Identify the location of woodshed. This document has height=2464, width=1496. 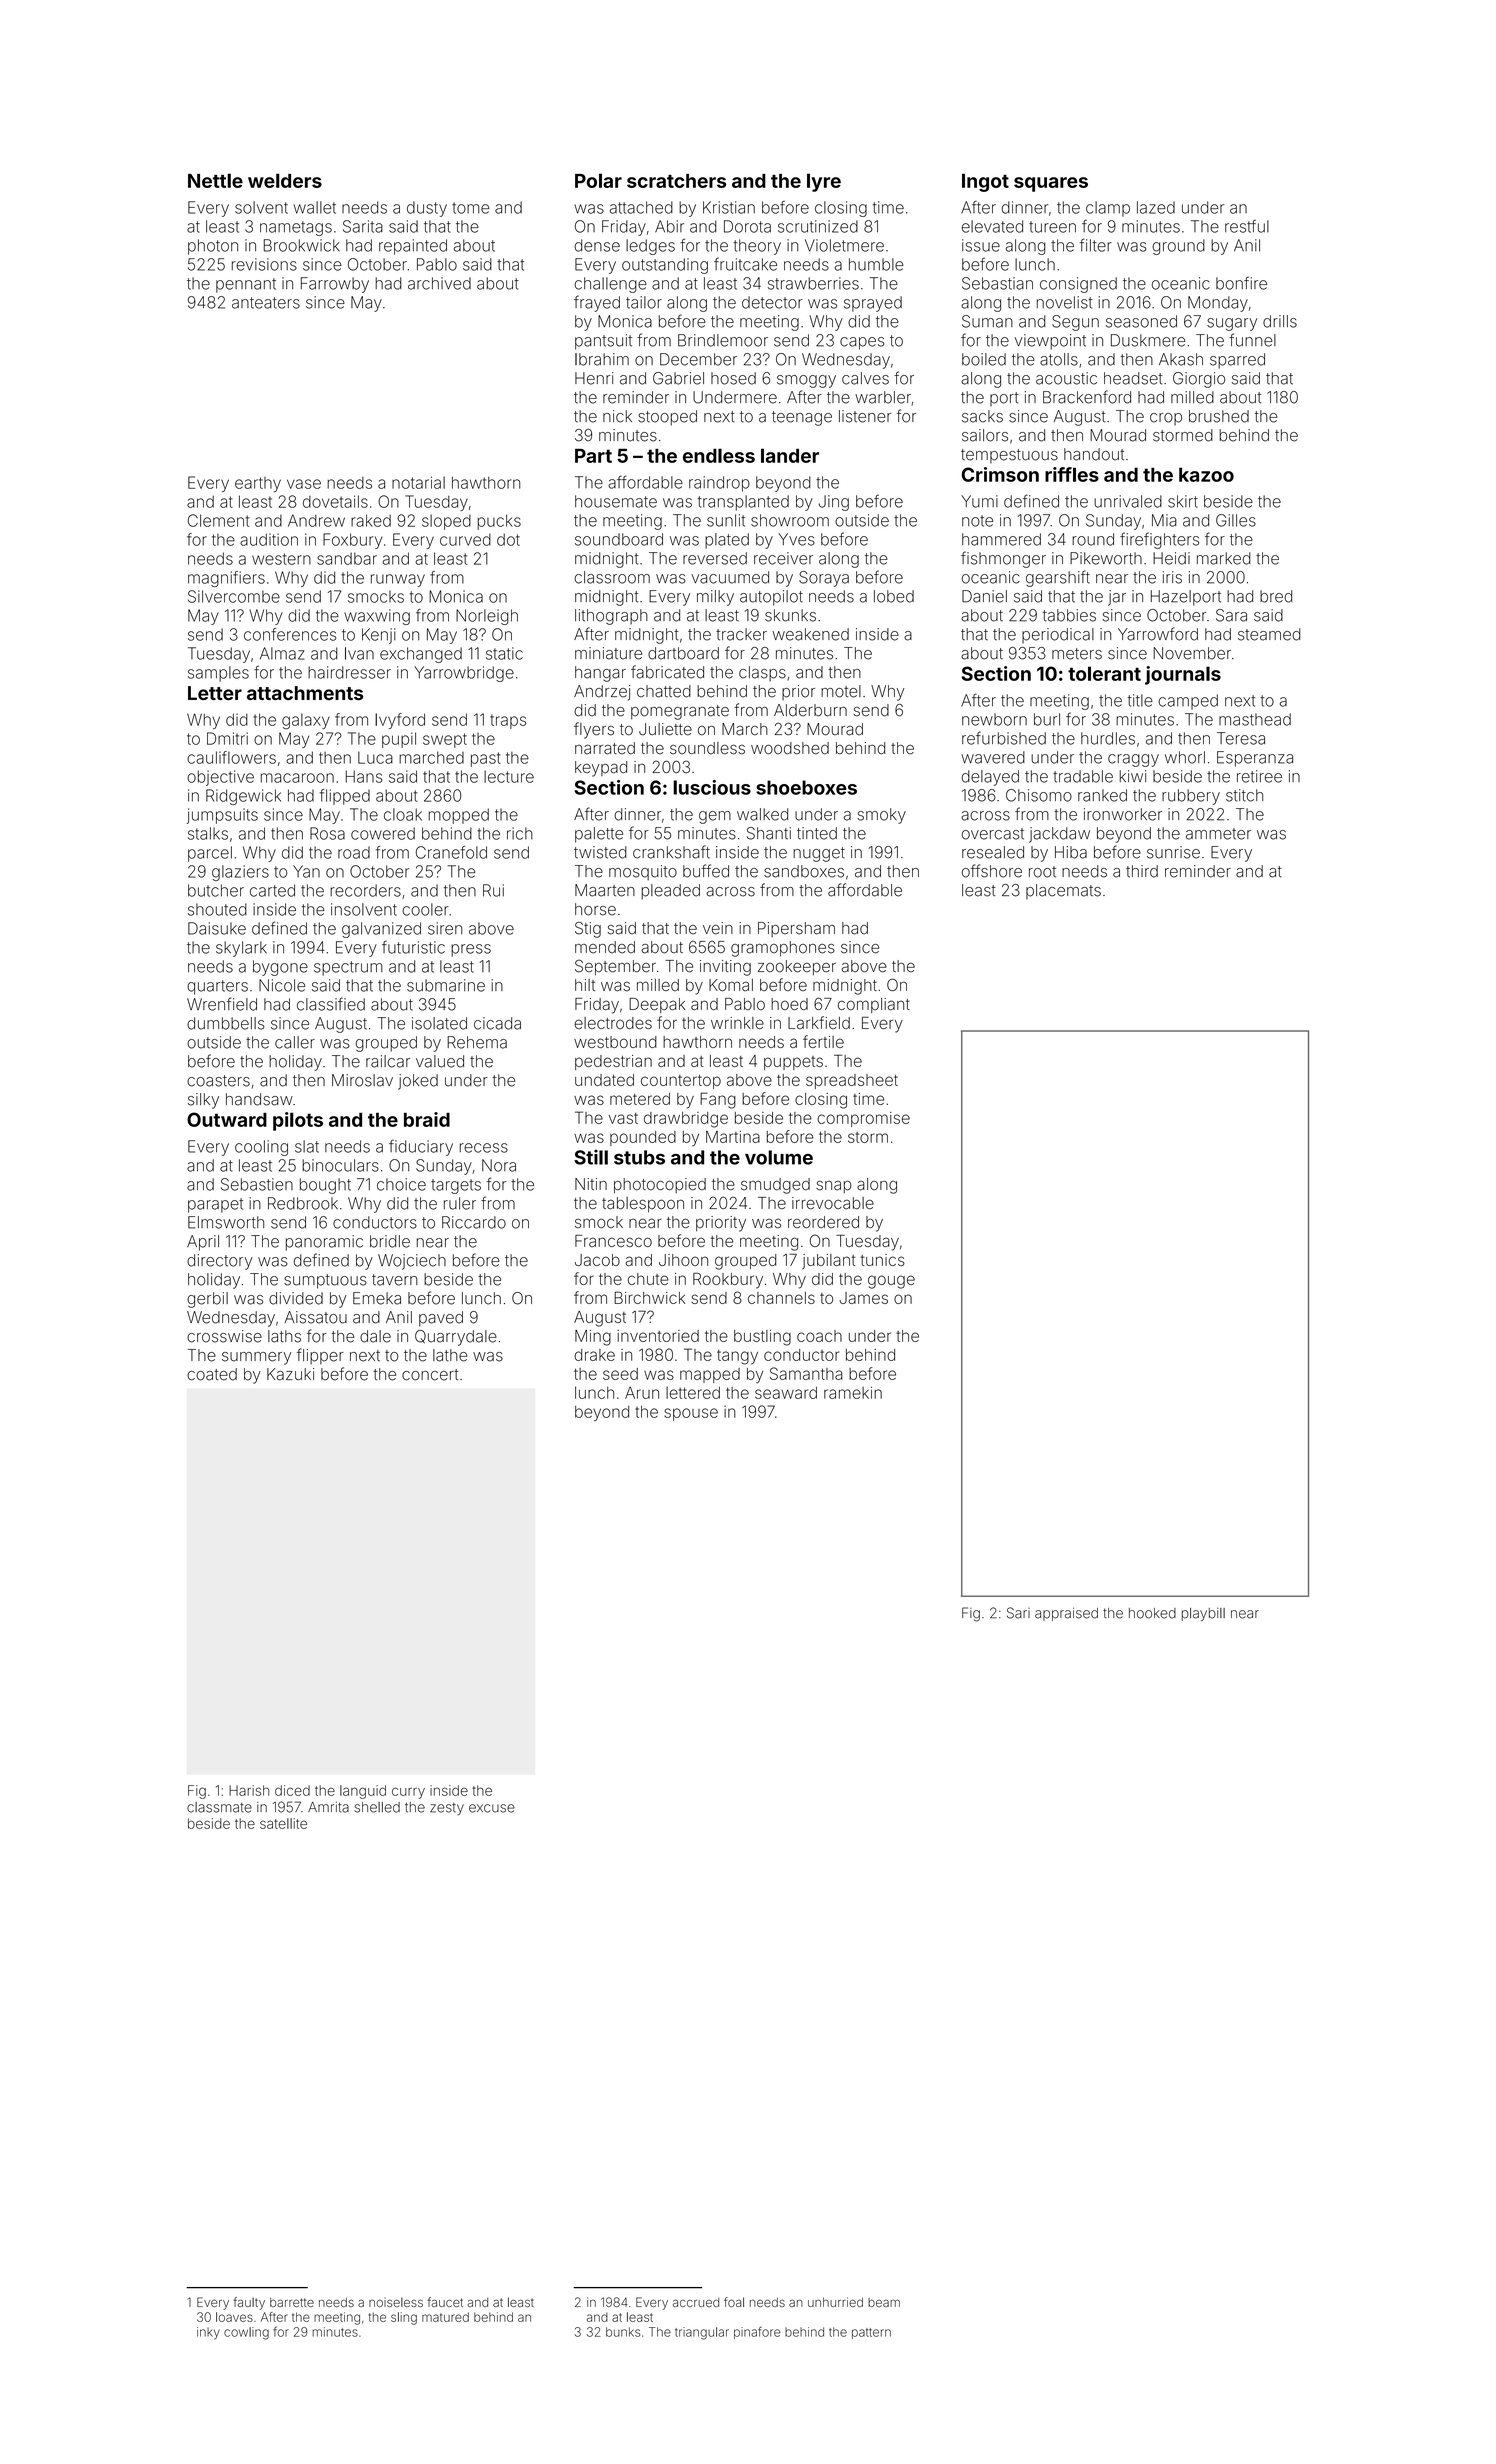
(790, 748).
